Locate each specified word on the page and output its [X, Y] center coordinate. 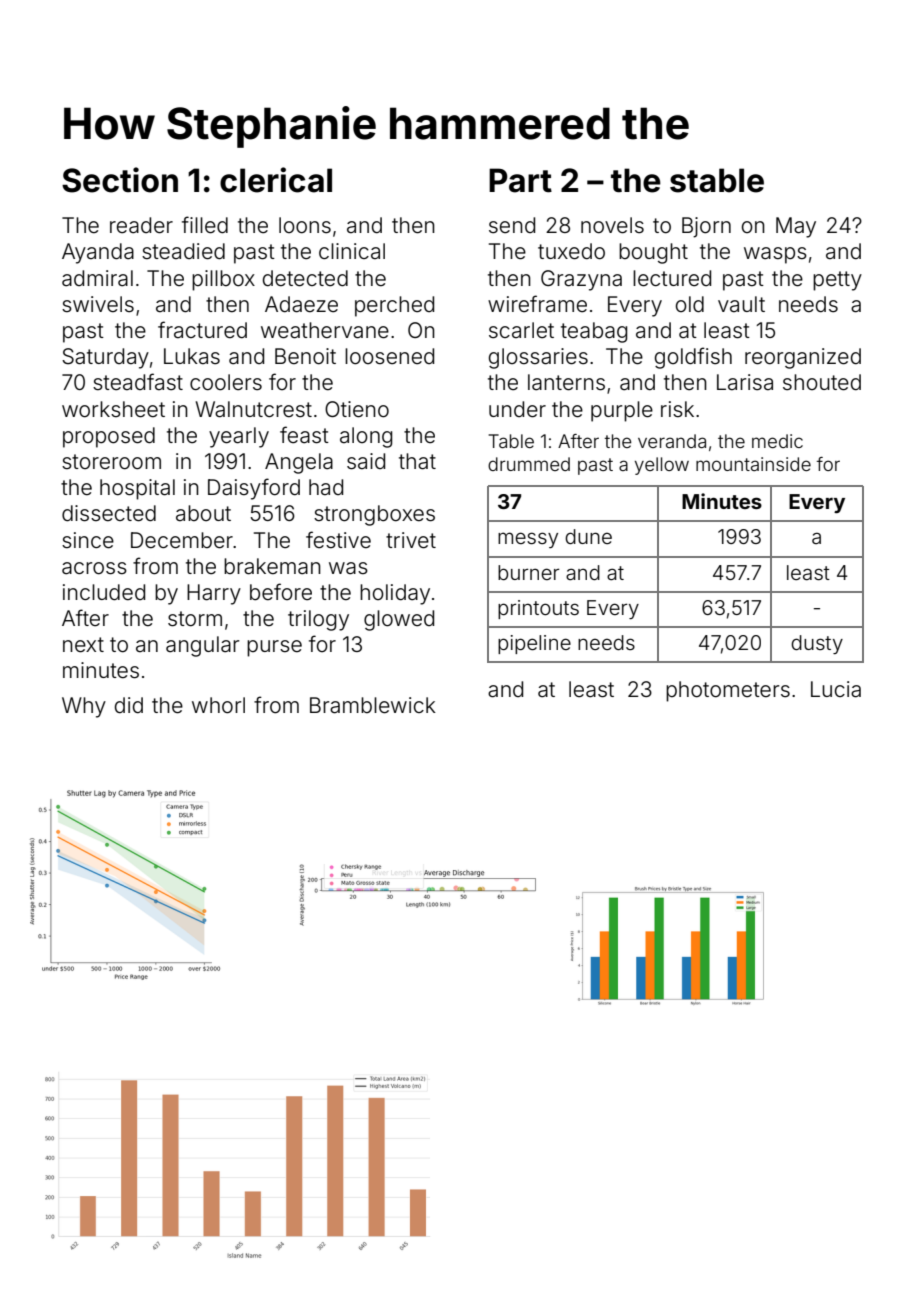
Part [520, 180]
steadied [183, 251]
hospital [137, 489]
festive [338, 539]
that [417, 461]
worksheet [113, 409]
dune [588, 536]
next [83, 645]
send [512, 225]
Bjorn [706, 227]
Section [120, 180]
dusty [817, 644]
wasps [775, 255]
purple [622, 411]
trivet [411, 540]
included [104, 592]
